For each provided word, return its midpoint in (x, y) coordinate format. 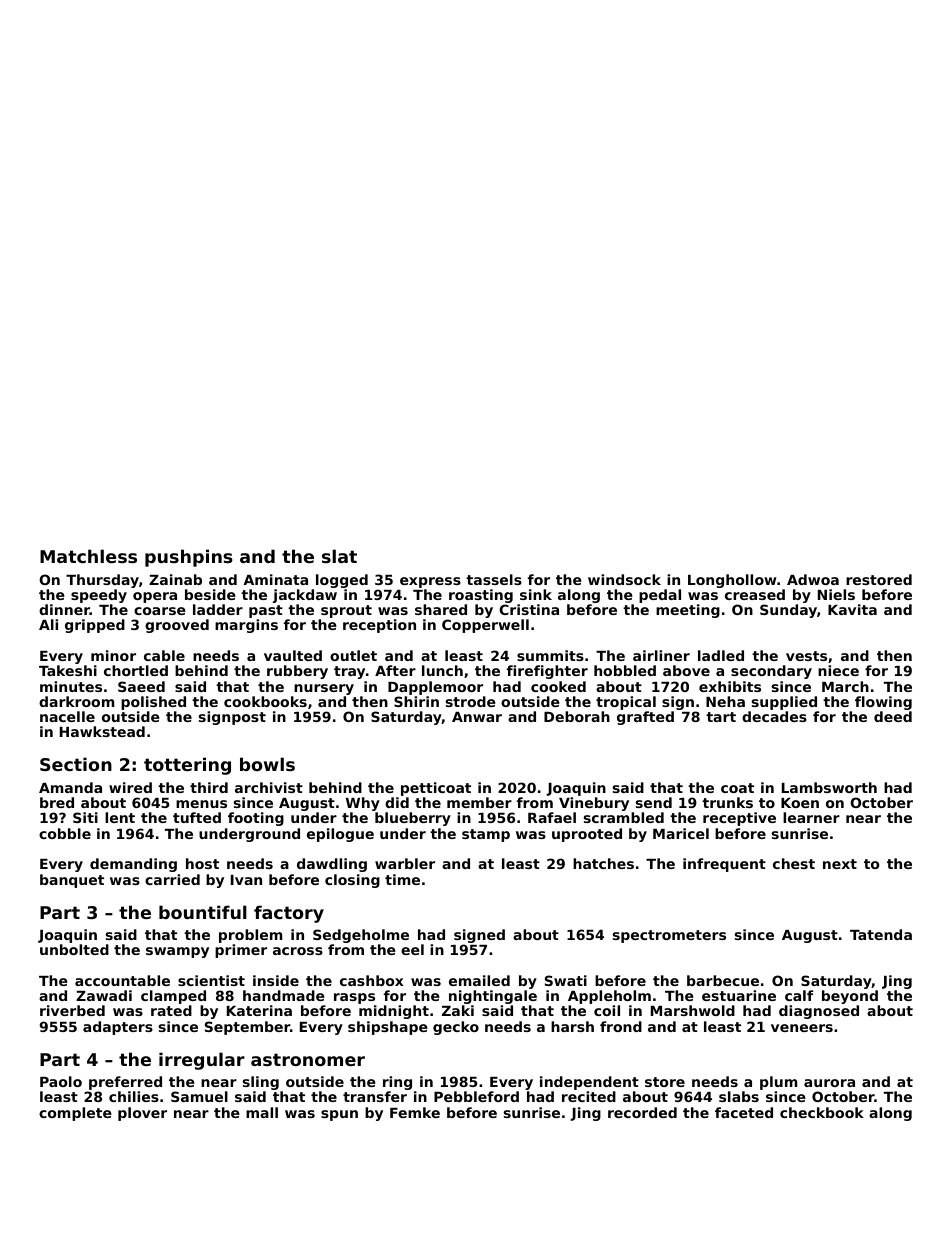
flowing (883, 703)
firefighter (547, 672)
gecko (456, 1028)
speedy (99, 596)
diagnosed (819, 1012)
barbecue (723, 980)
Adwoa (813, 579)
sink (536, 594)
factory (289, 914)
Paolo (61, 1081)
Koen (800, 803)
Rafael (552, 817)
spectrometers (669, 936)
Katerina (259, 1010)
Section (76, 764)
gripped (95, 626)
